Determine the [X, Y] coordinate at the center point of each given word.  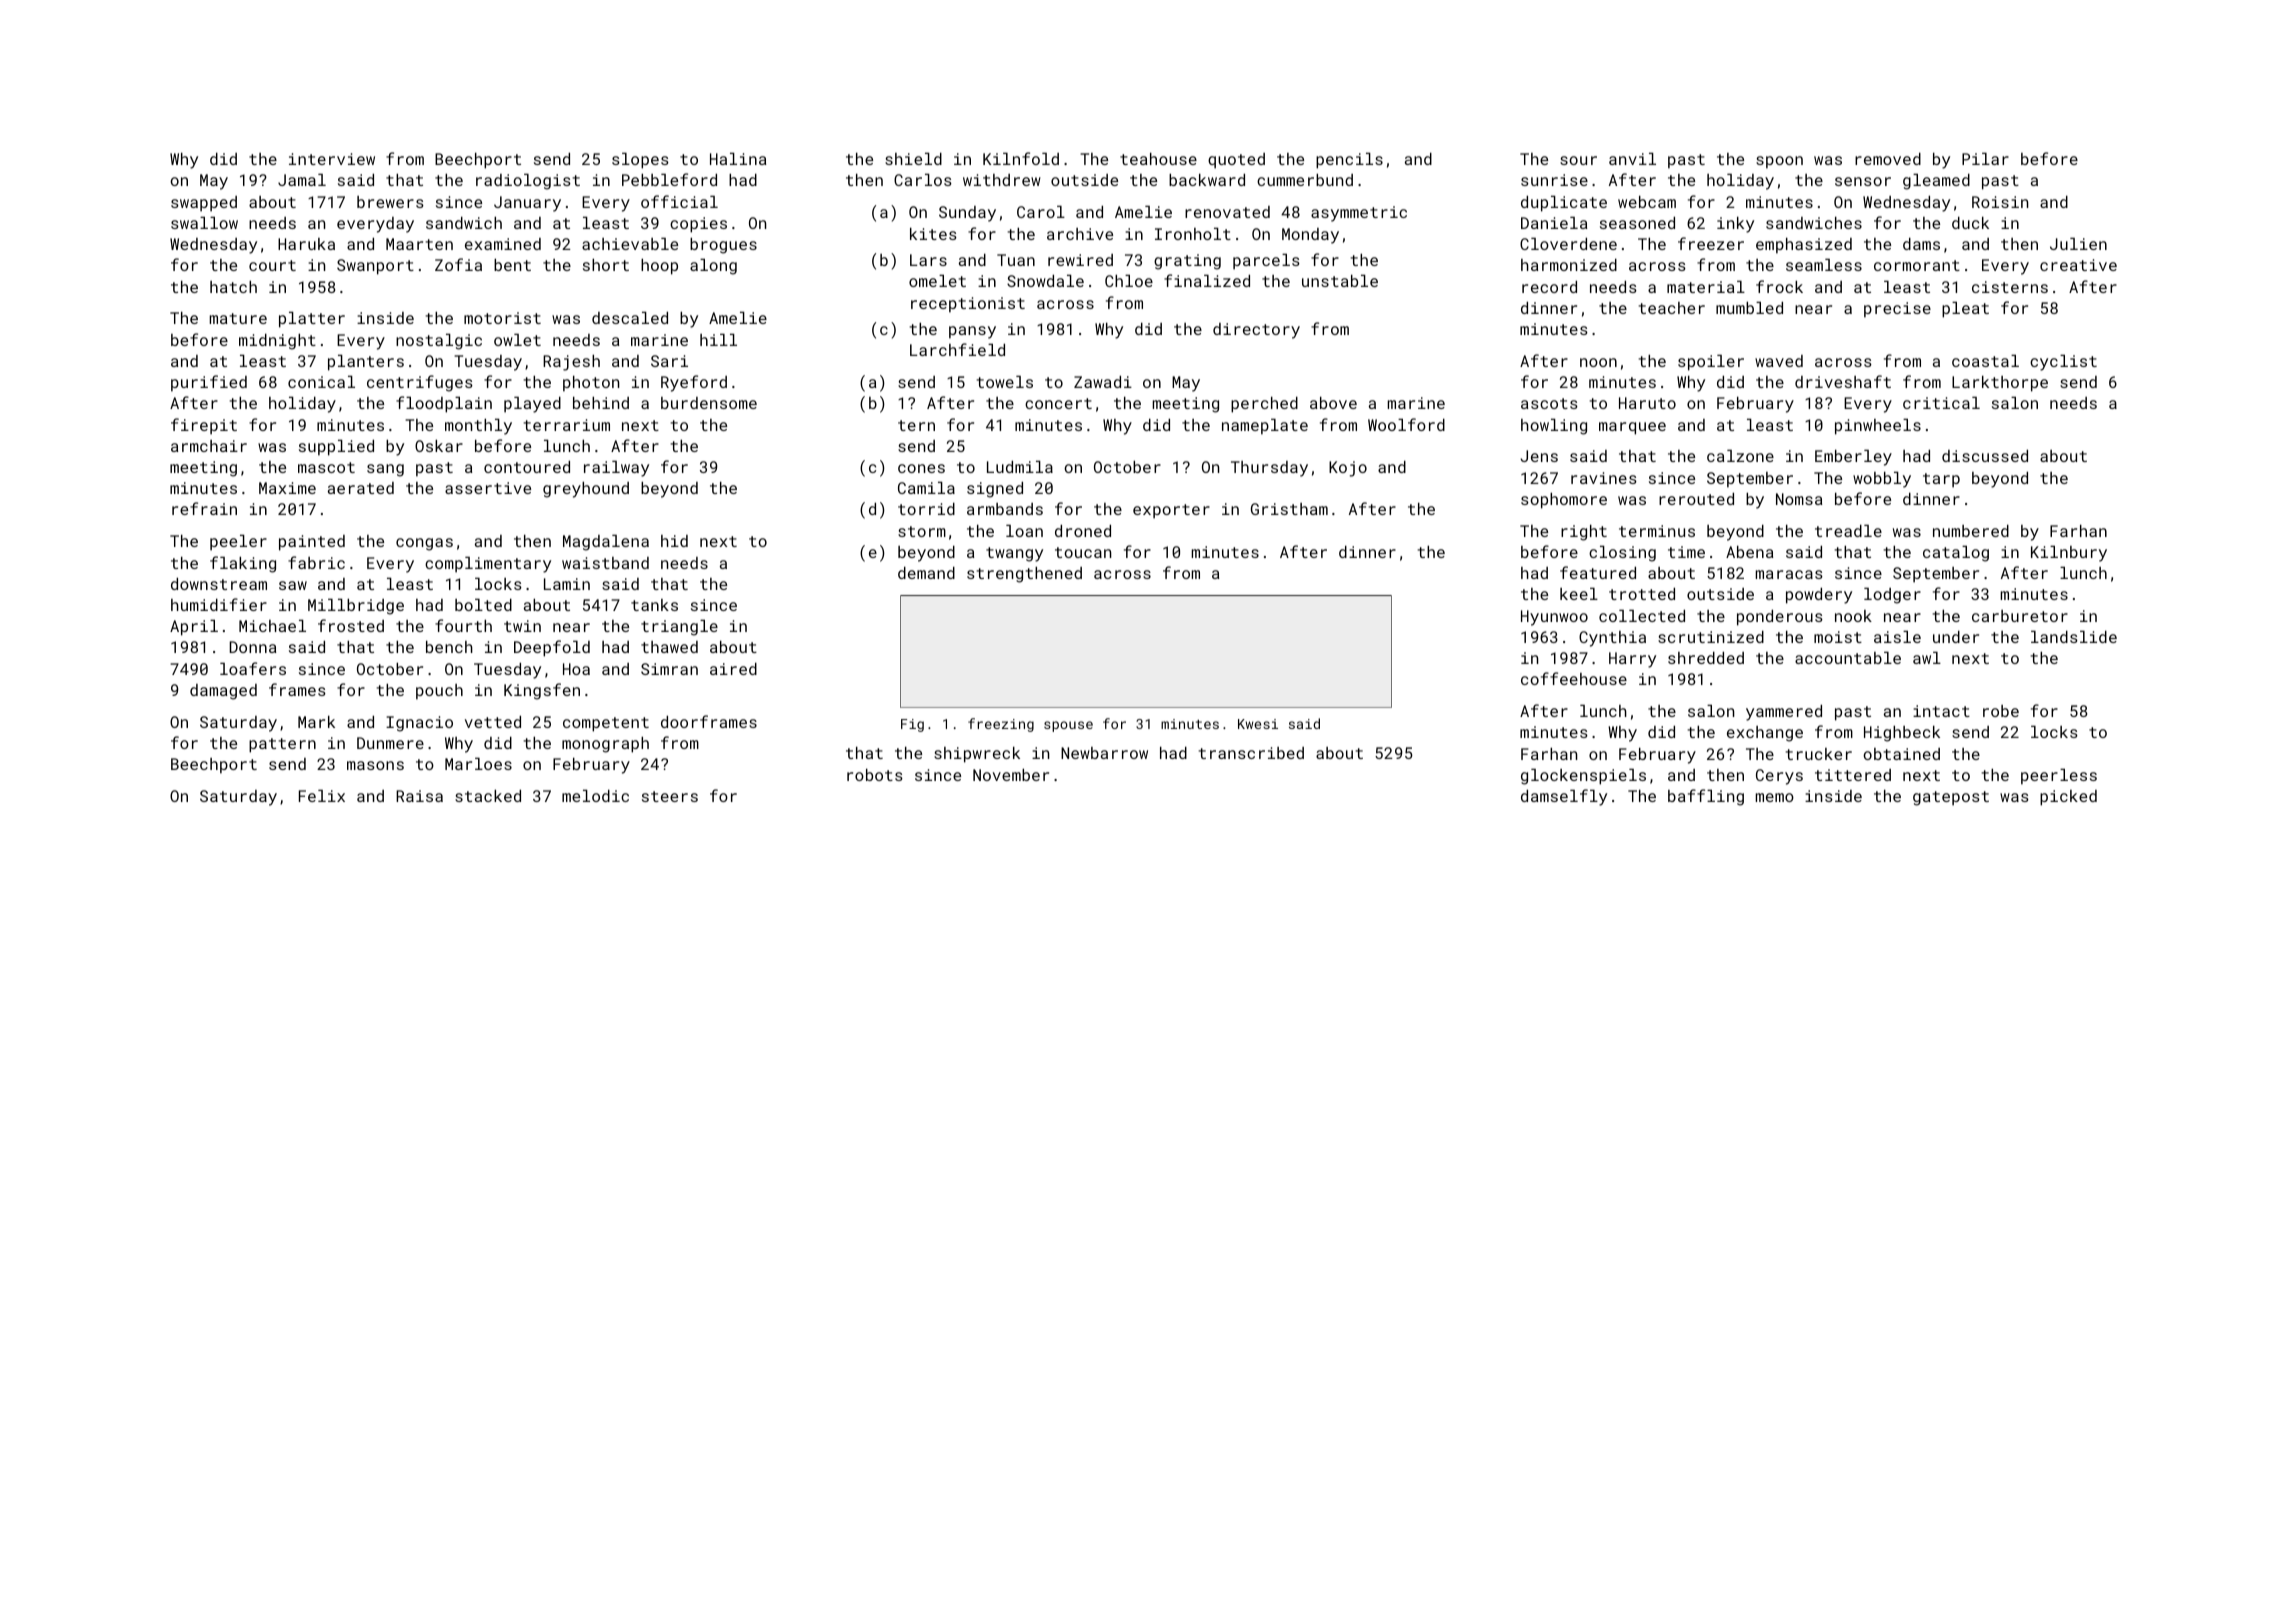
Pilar [1985, 159]
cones [921, 468]
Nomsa [1799, 499]
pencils [1349, 161]
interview [332, 159]
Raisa [419, 796]
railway [616, 469]
